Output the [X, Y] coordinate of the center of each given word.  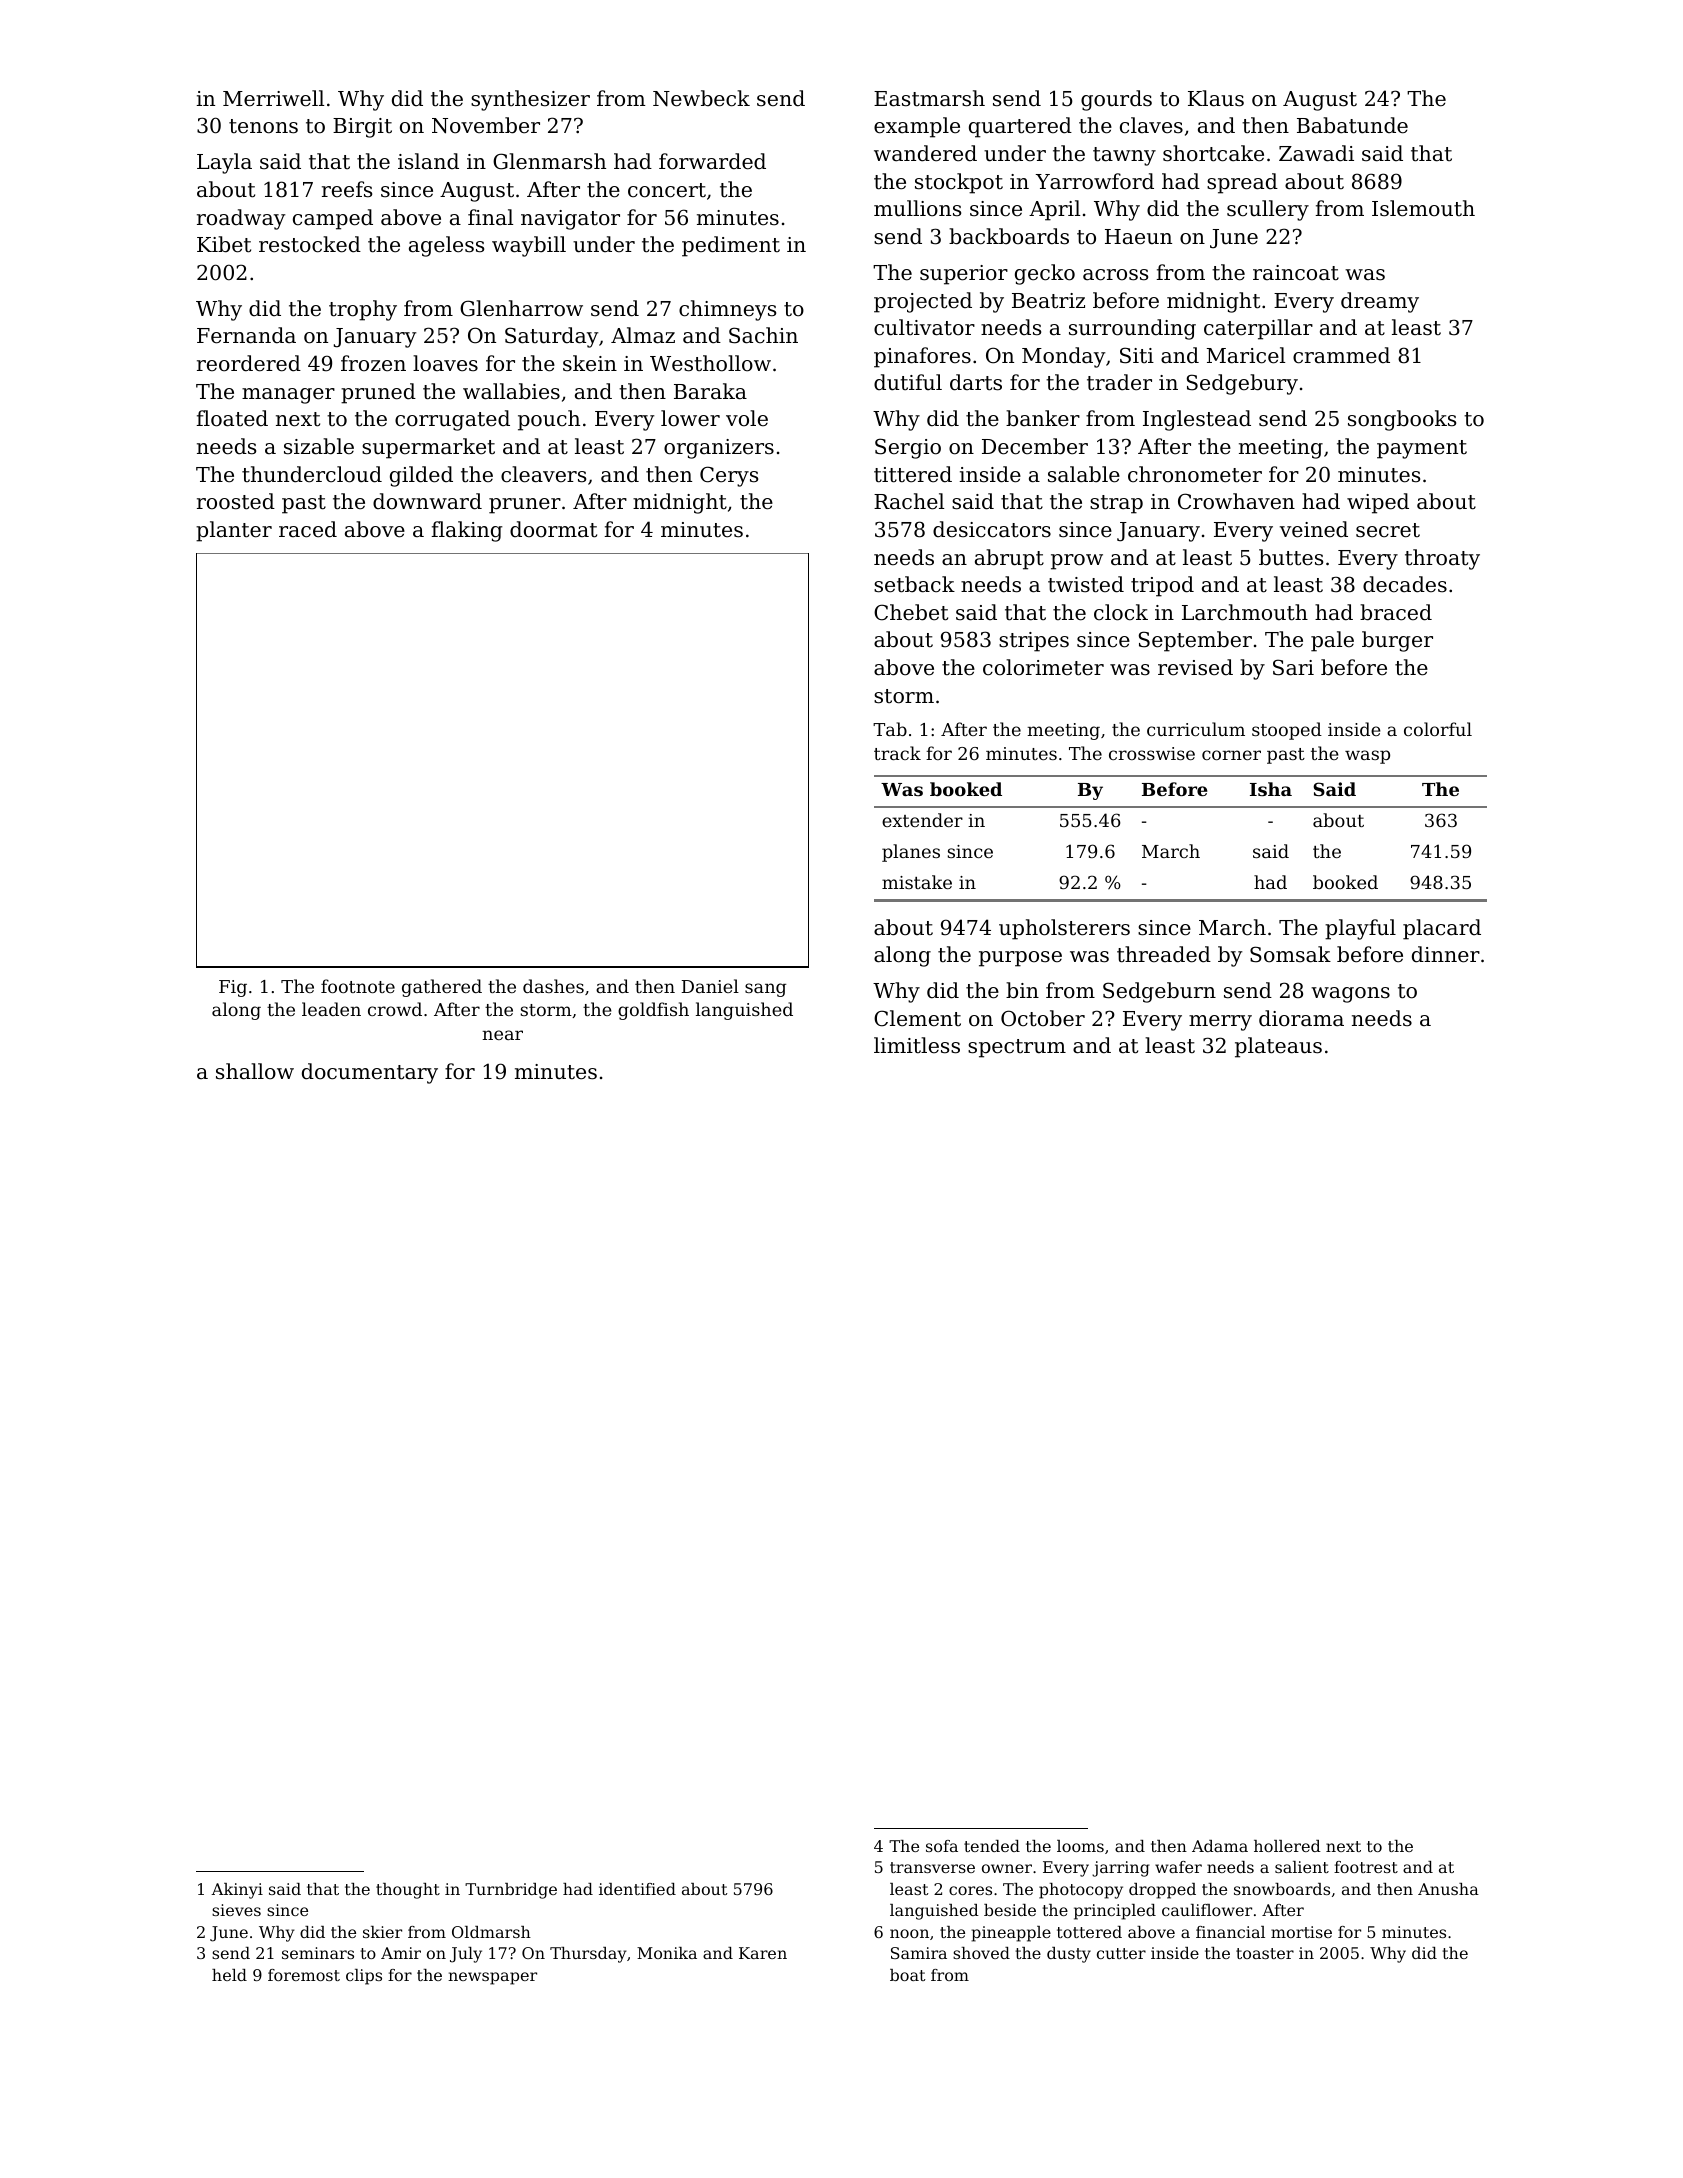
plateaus [1278, 1047]
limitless [917, 1045]
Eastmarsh [929, 98]
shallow [255, 1071]
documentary [370, 1073]
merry [1220, 1023]
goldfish [653, 1011]
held [229, 1975]
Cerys [729, 476]
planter [234, 531]
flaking [466, 531]
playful [1360, 929]
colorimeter [1043, 667]
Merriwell [273, 98]
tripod [1162, 586]
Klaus [1216, 98]
